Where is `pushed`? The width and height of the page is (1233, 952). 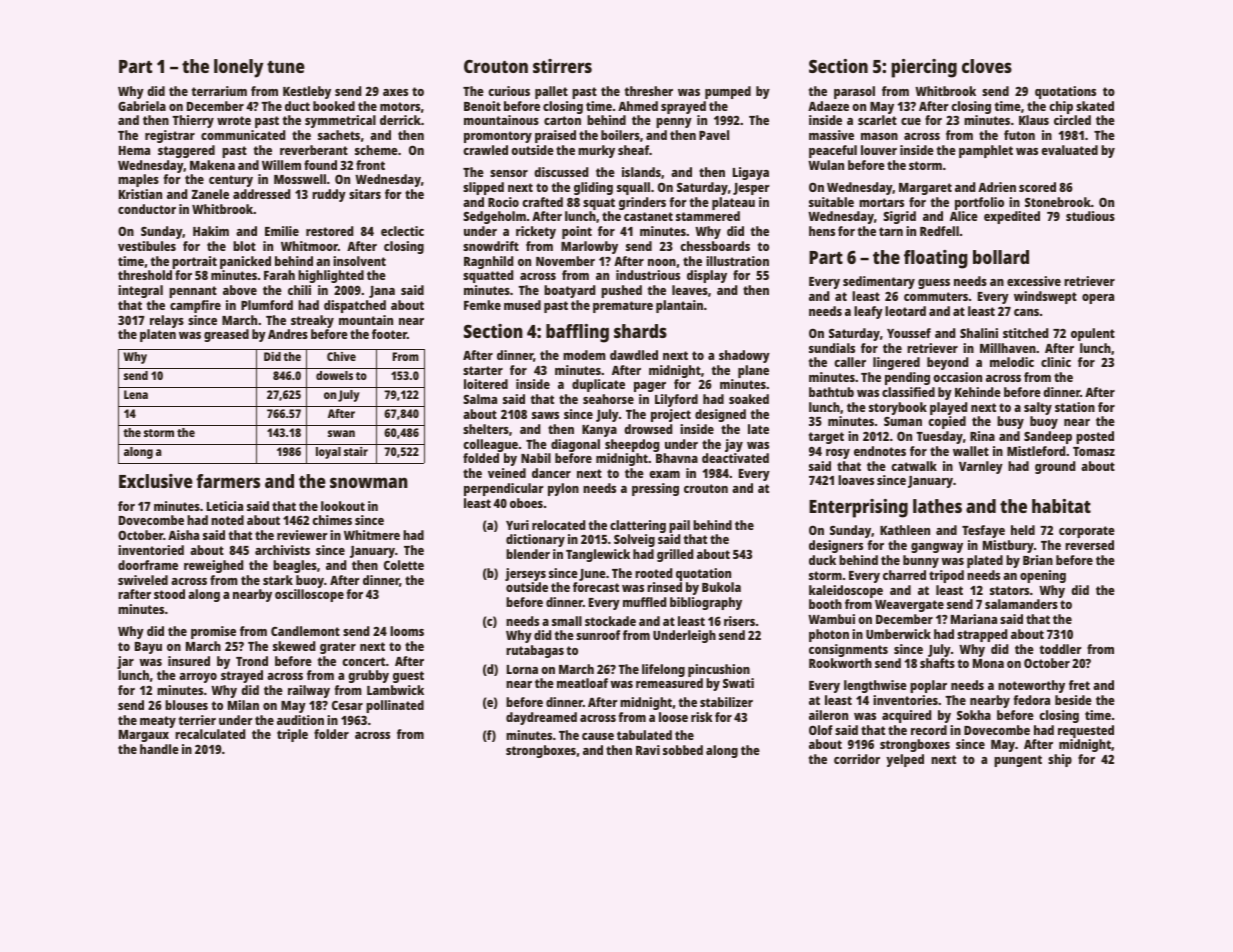 pushed is located at coordinates (621, 291).
